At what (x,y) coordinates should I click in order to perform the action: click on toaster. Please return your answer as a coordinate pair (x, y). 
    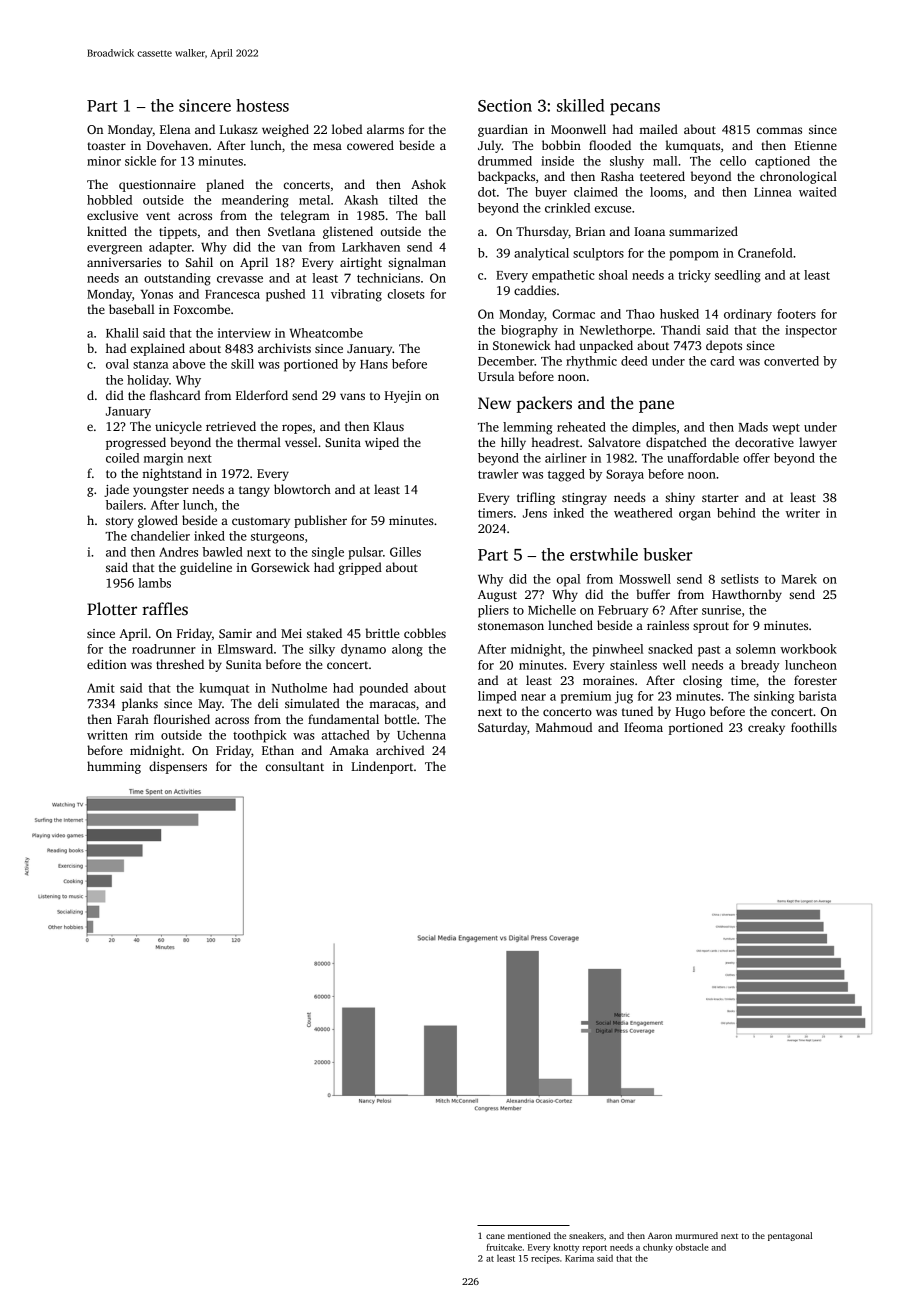
    Looking at the image, I should click on (106, 146).
